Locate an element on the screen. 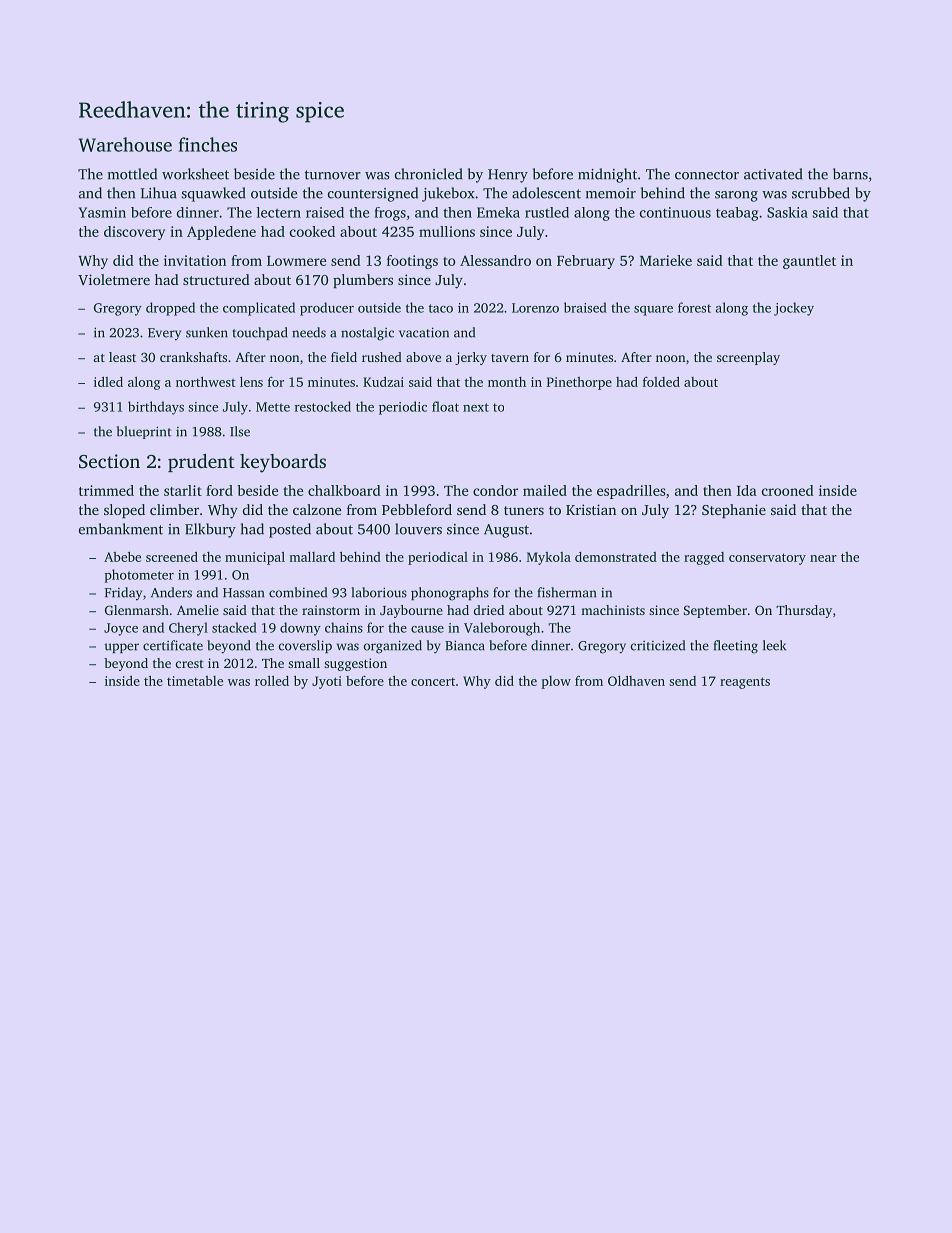 This screenshot has width=952, height=1233. folded is located at coordinates (661, 382).
